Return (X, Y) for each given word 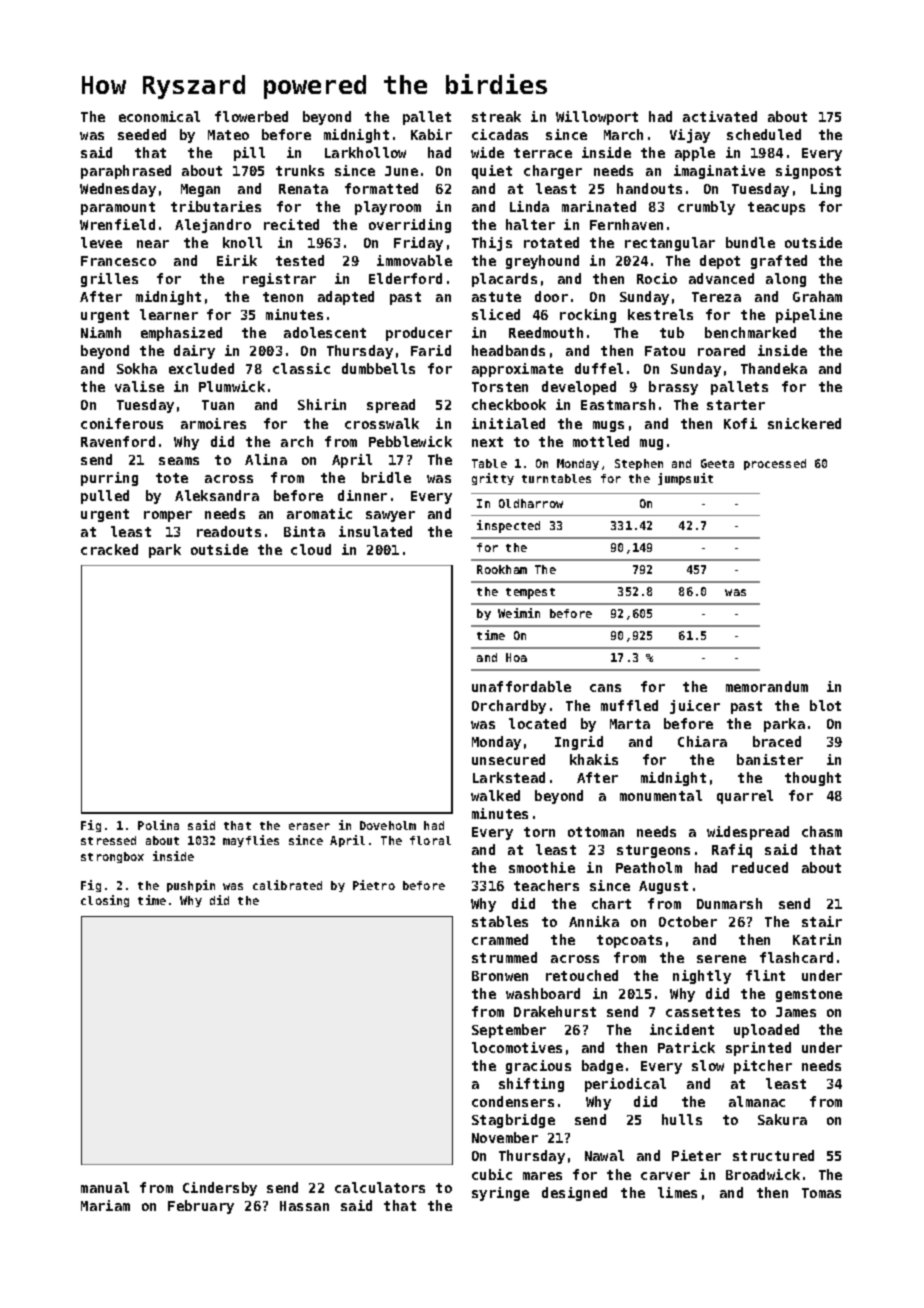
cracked (109, 549)
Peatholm (649, 867)
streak (496, 116)
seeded (142, 134)
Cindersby (220, 1189)
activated (720, 116)
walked (495, 795)
